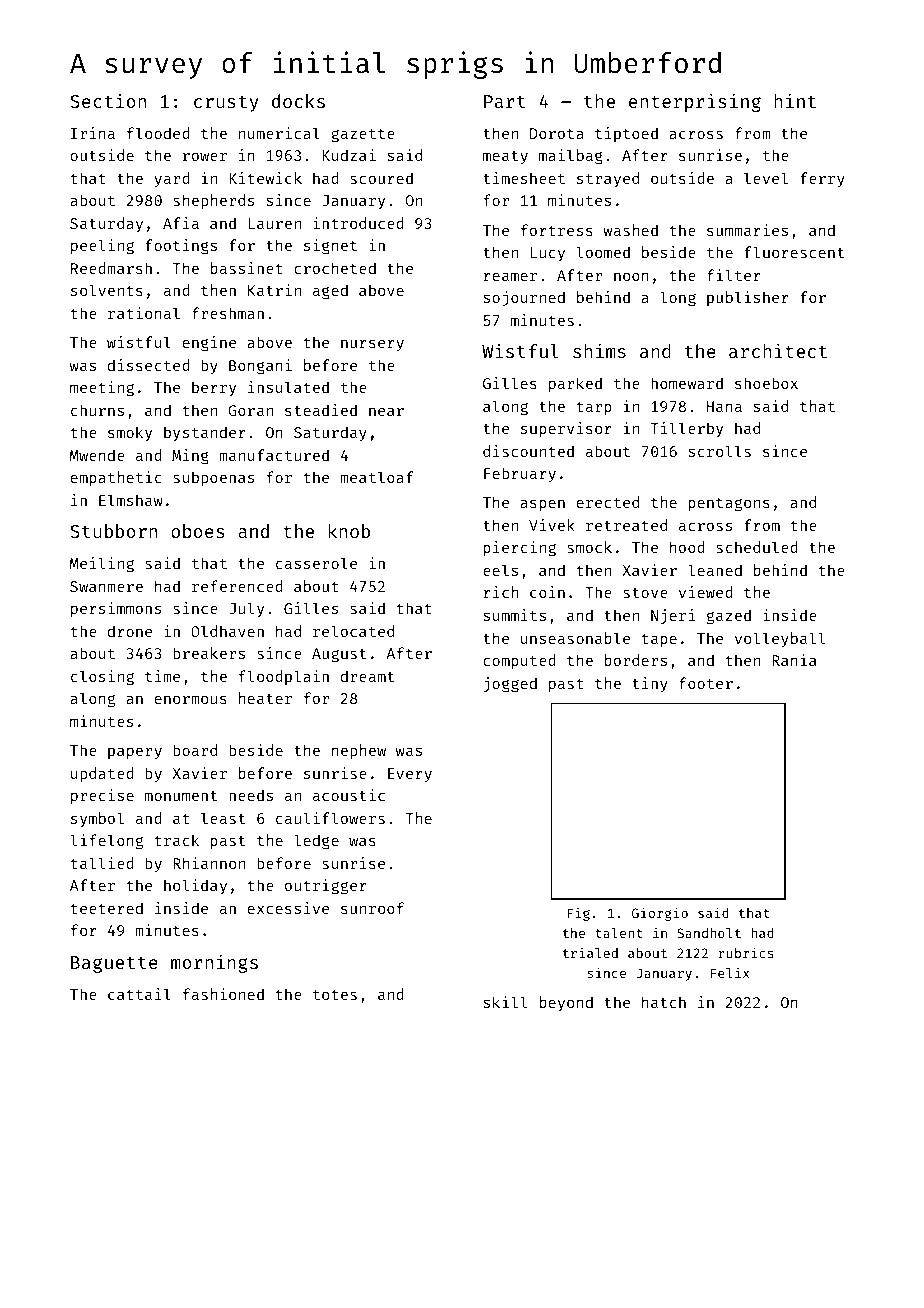 Image resolution: width=924 pixels, height=1308 pixels. I want to click on meatloaf, so click(377, 477).
